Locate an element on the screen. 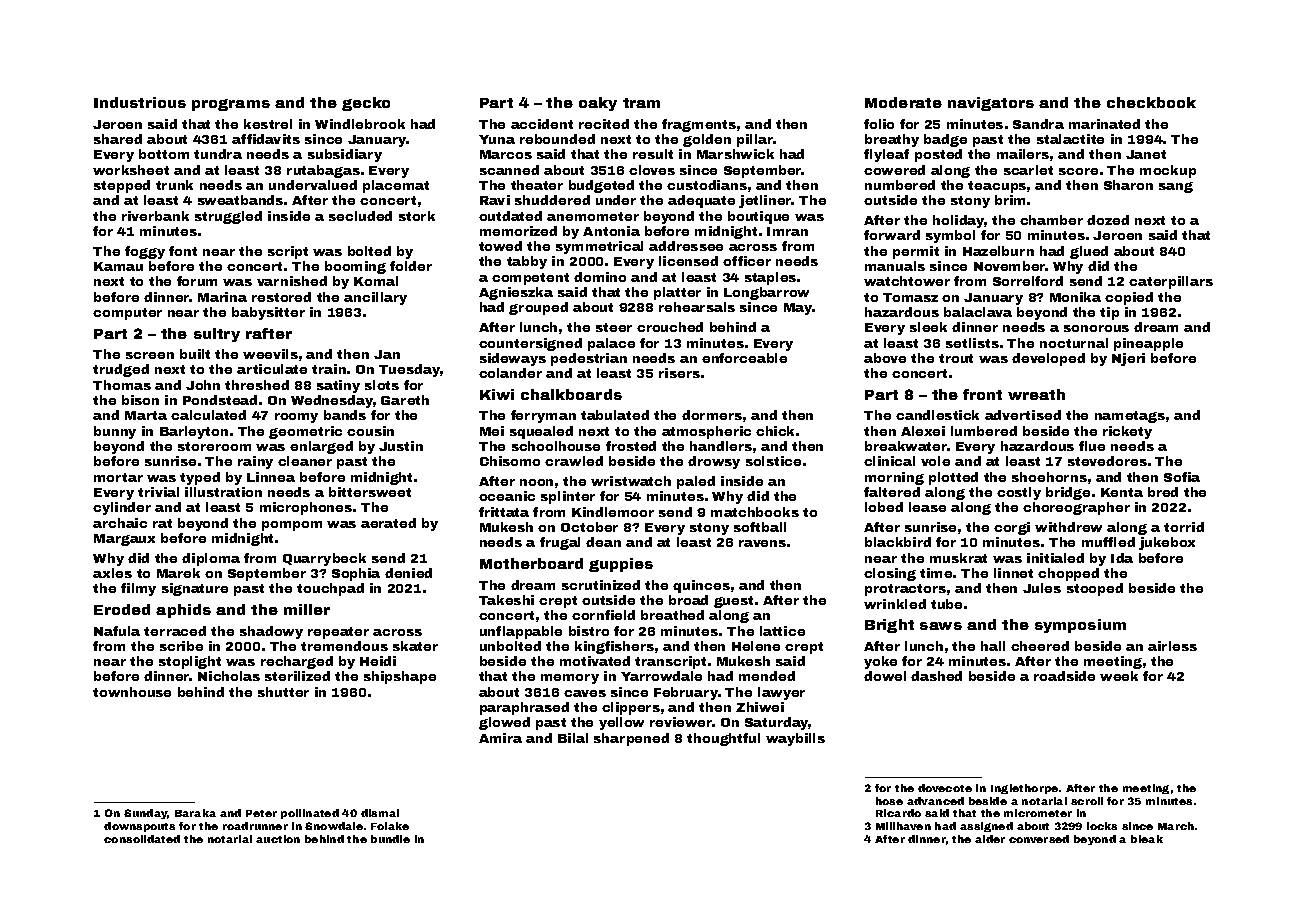  matchbooks is located at coordinates (755, 512).
